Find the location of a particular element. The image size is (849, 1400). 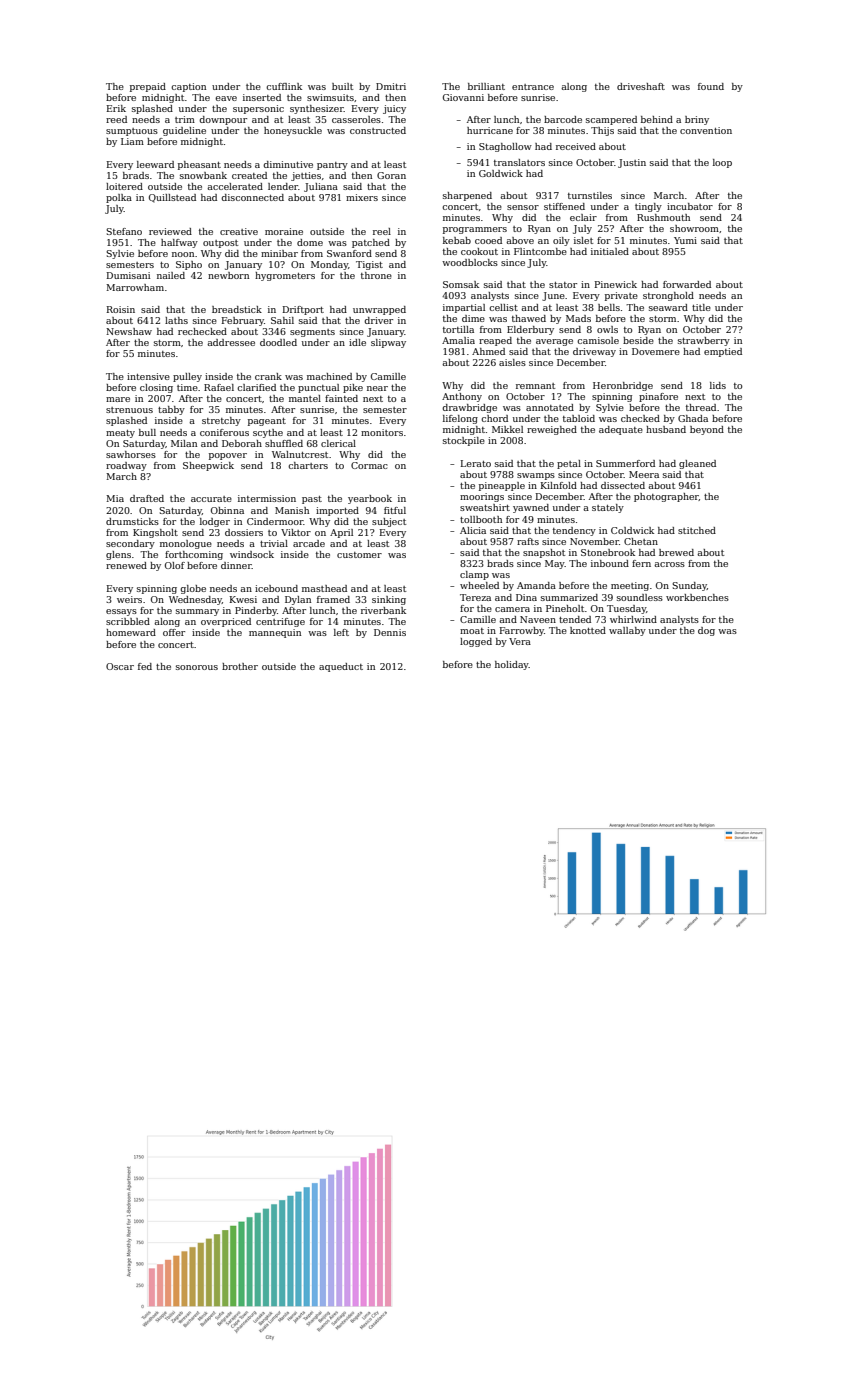

trivial is located at coordinates (274, 543).
